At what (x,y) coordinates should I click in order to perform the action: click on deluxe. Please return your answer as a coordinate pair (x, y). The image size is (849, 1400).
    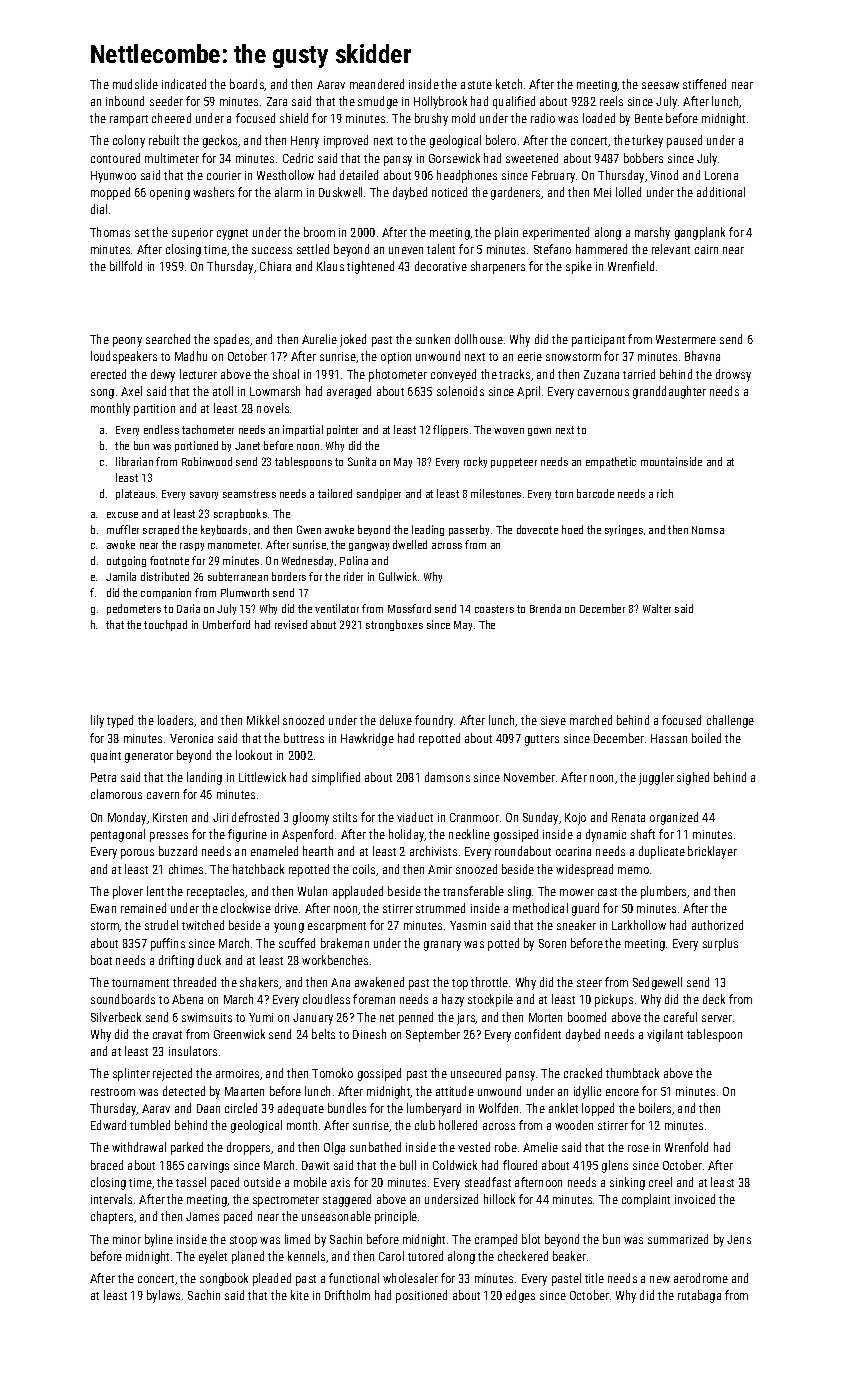
    Looking at the image, I should click on (396, 720).
